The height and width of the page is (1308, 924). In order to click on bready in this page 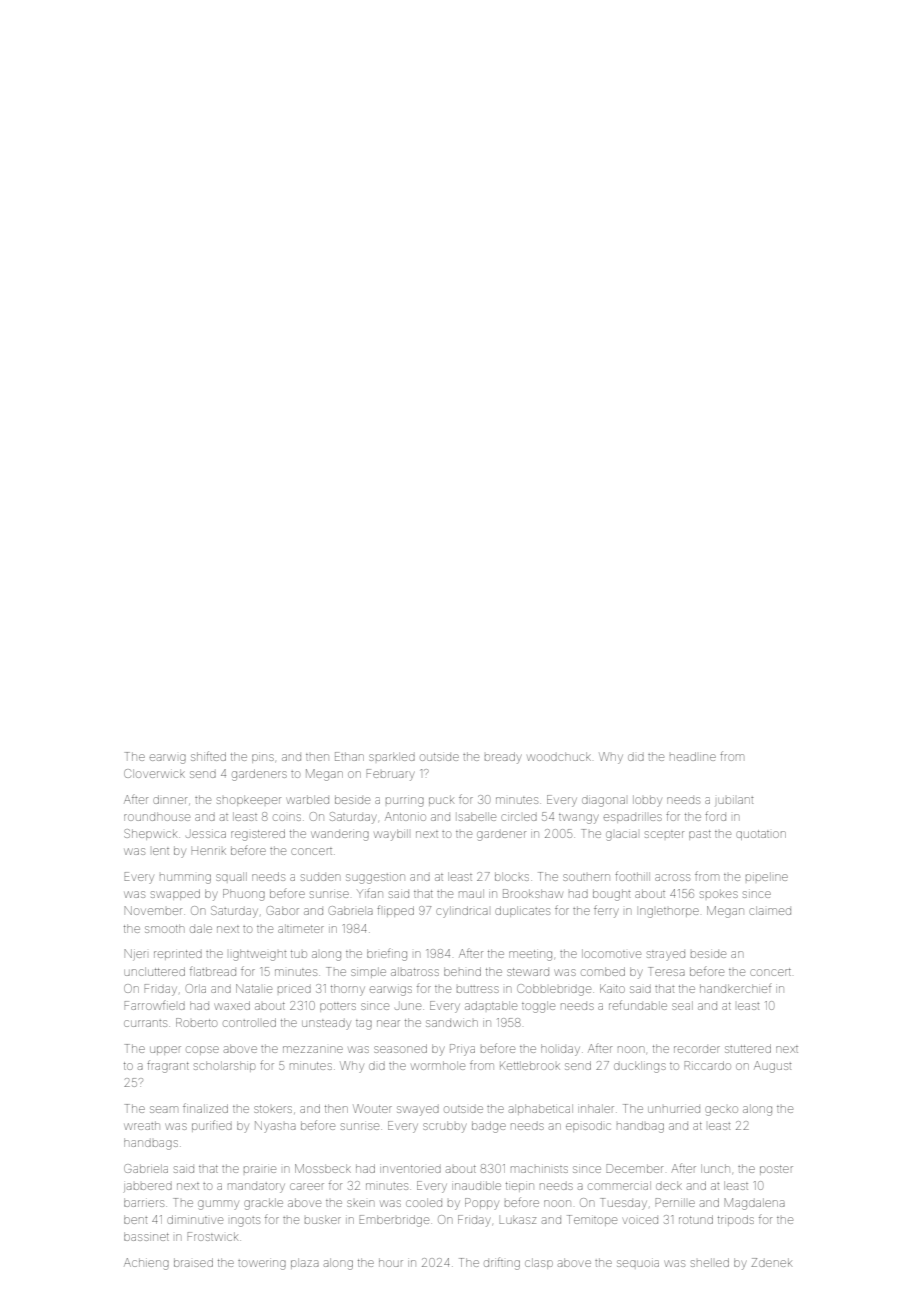, I will do `click(503, 758)`.
